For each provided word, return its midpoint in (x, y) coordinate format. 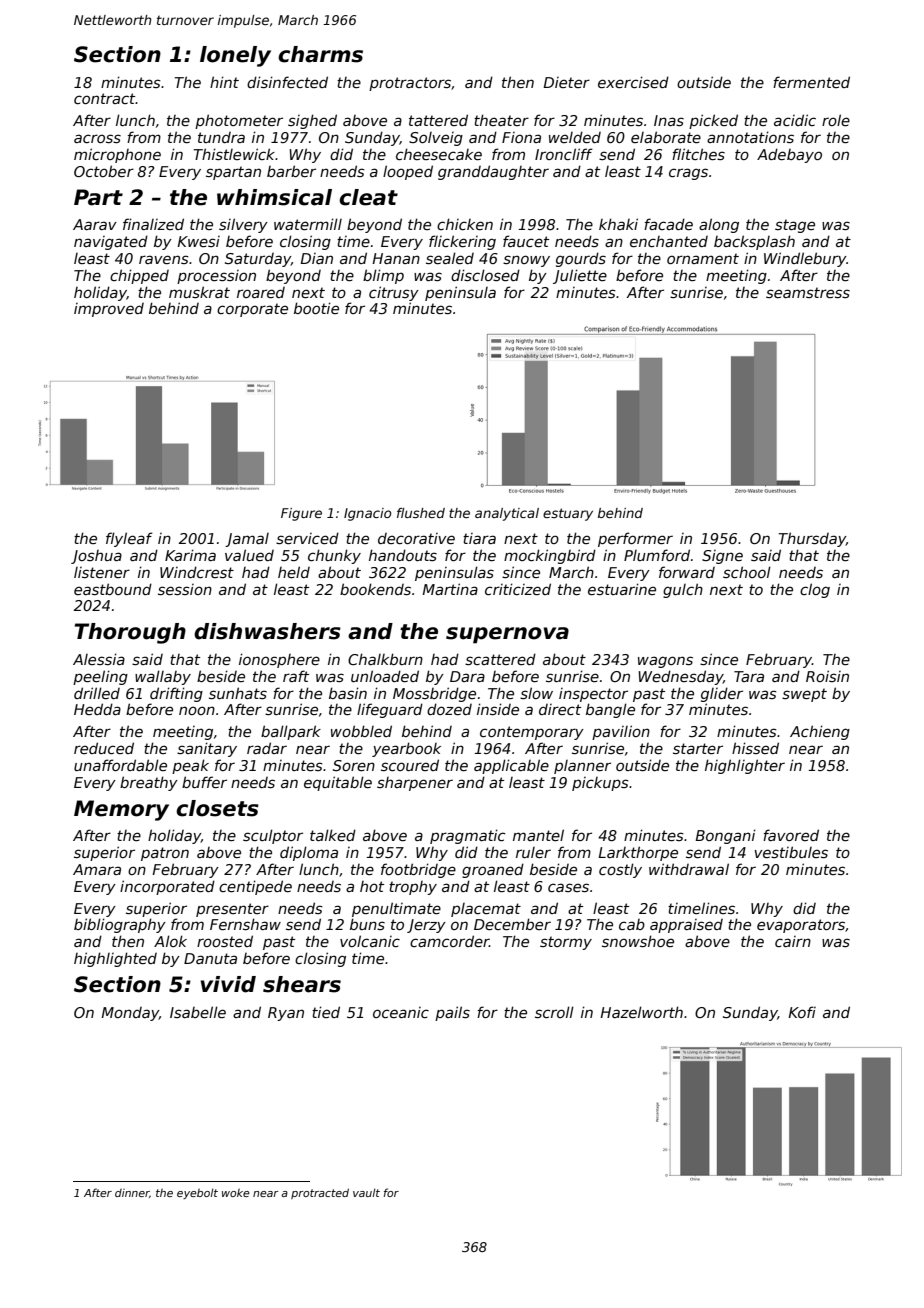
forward (687, 572)
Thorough (130, 633)
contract (105, 98)
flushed (421, 513)
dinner (132, 1193)
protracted (320, 1193)
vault (366, 1192)
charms (320, 54)
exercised (633, 82)
